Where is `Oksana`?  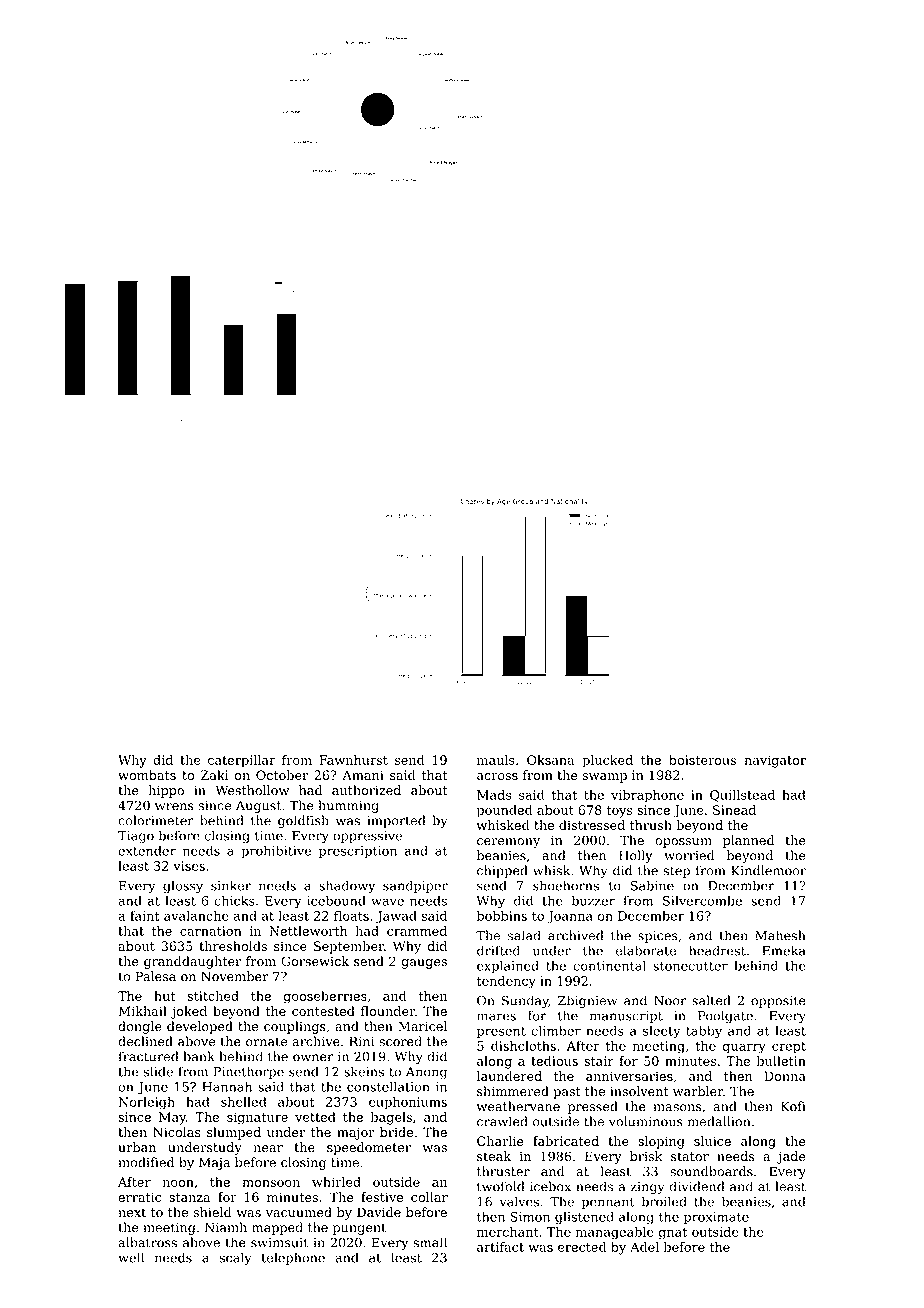 Oksana is located at coordinates (550, 760).
